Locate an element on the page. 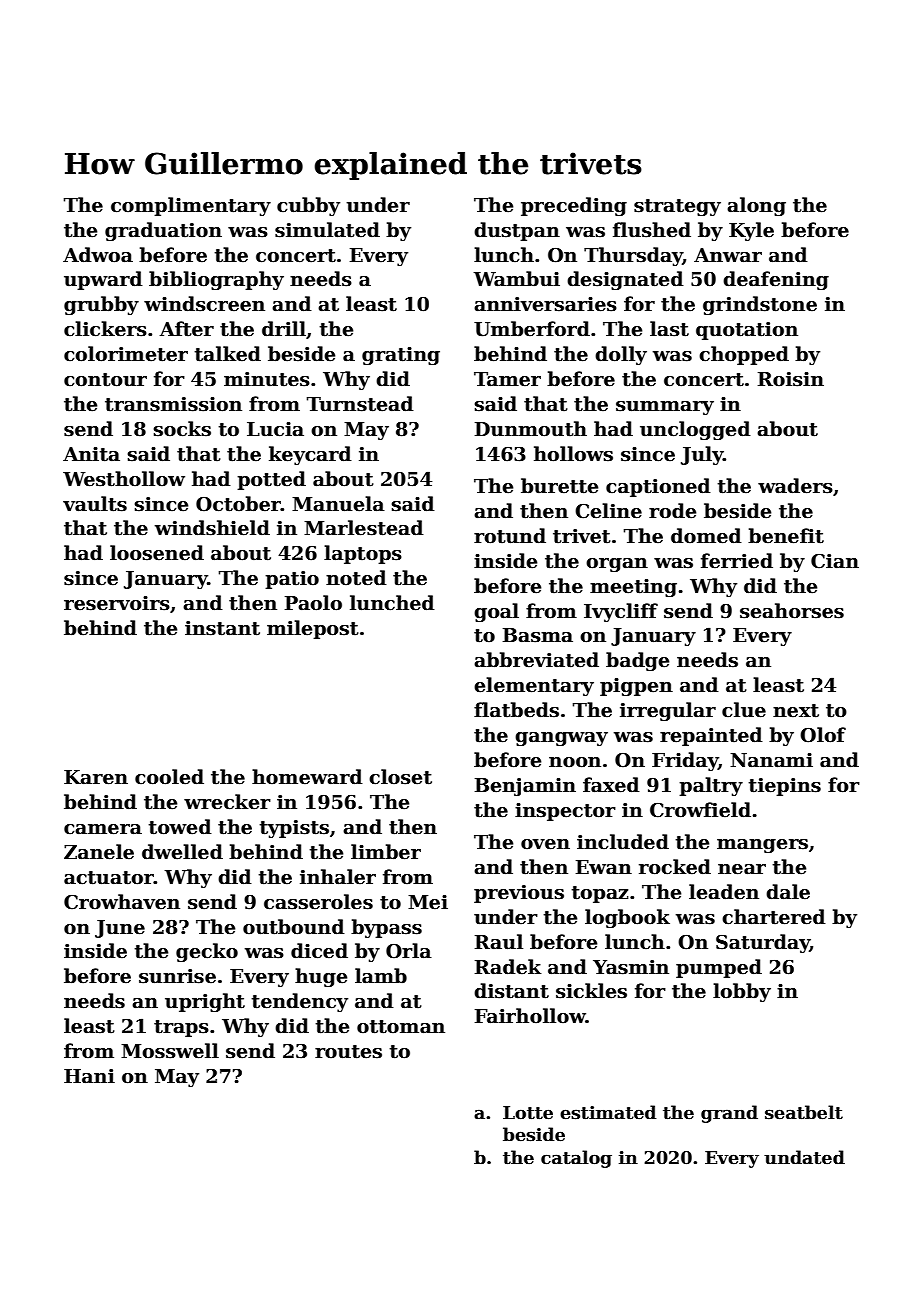  lobby is located at coordinates (742, 992).
